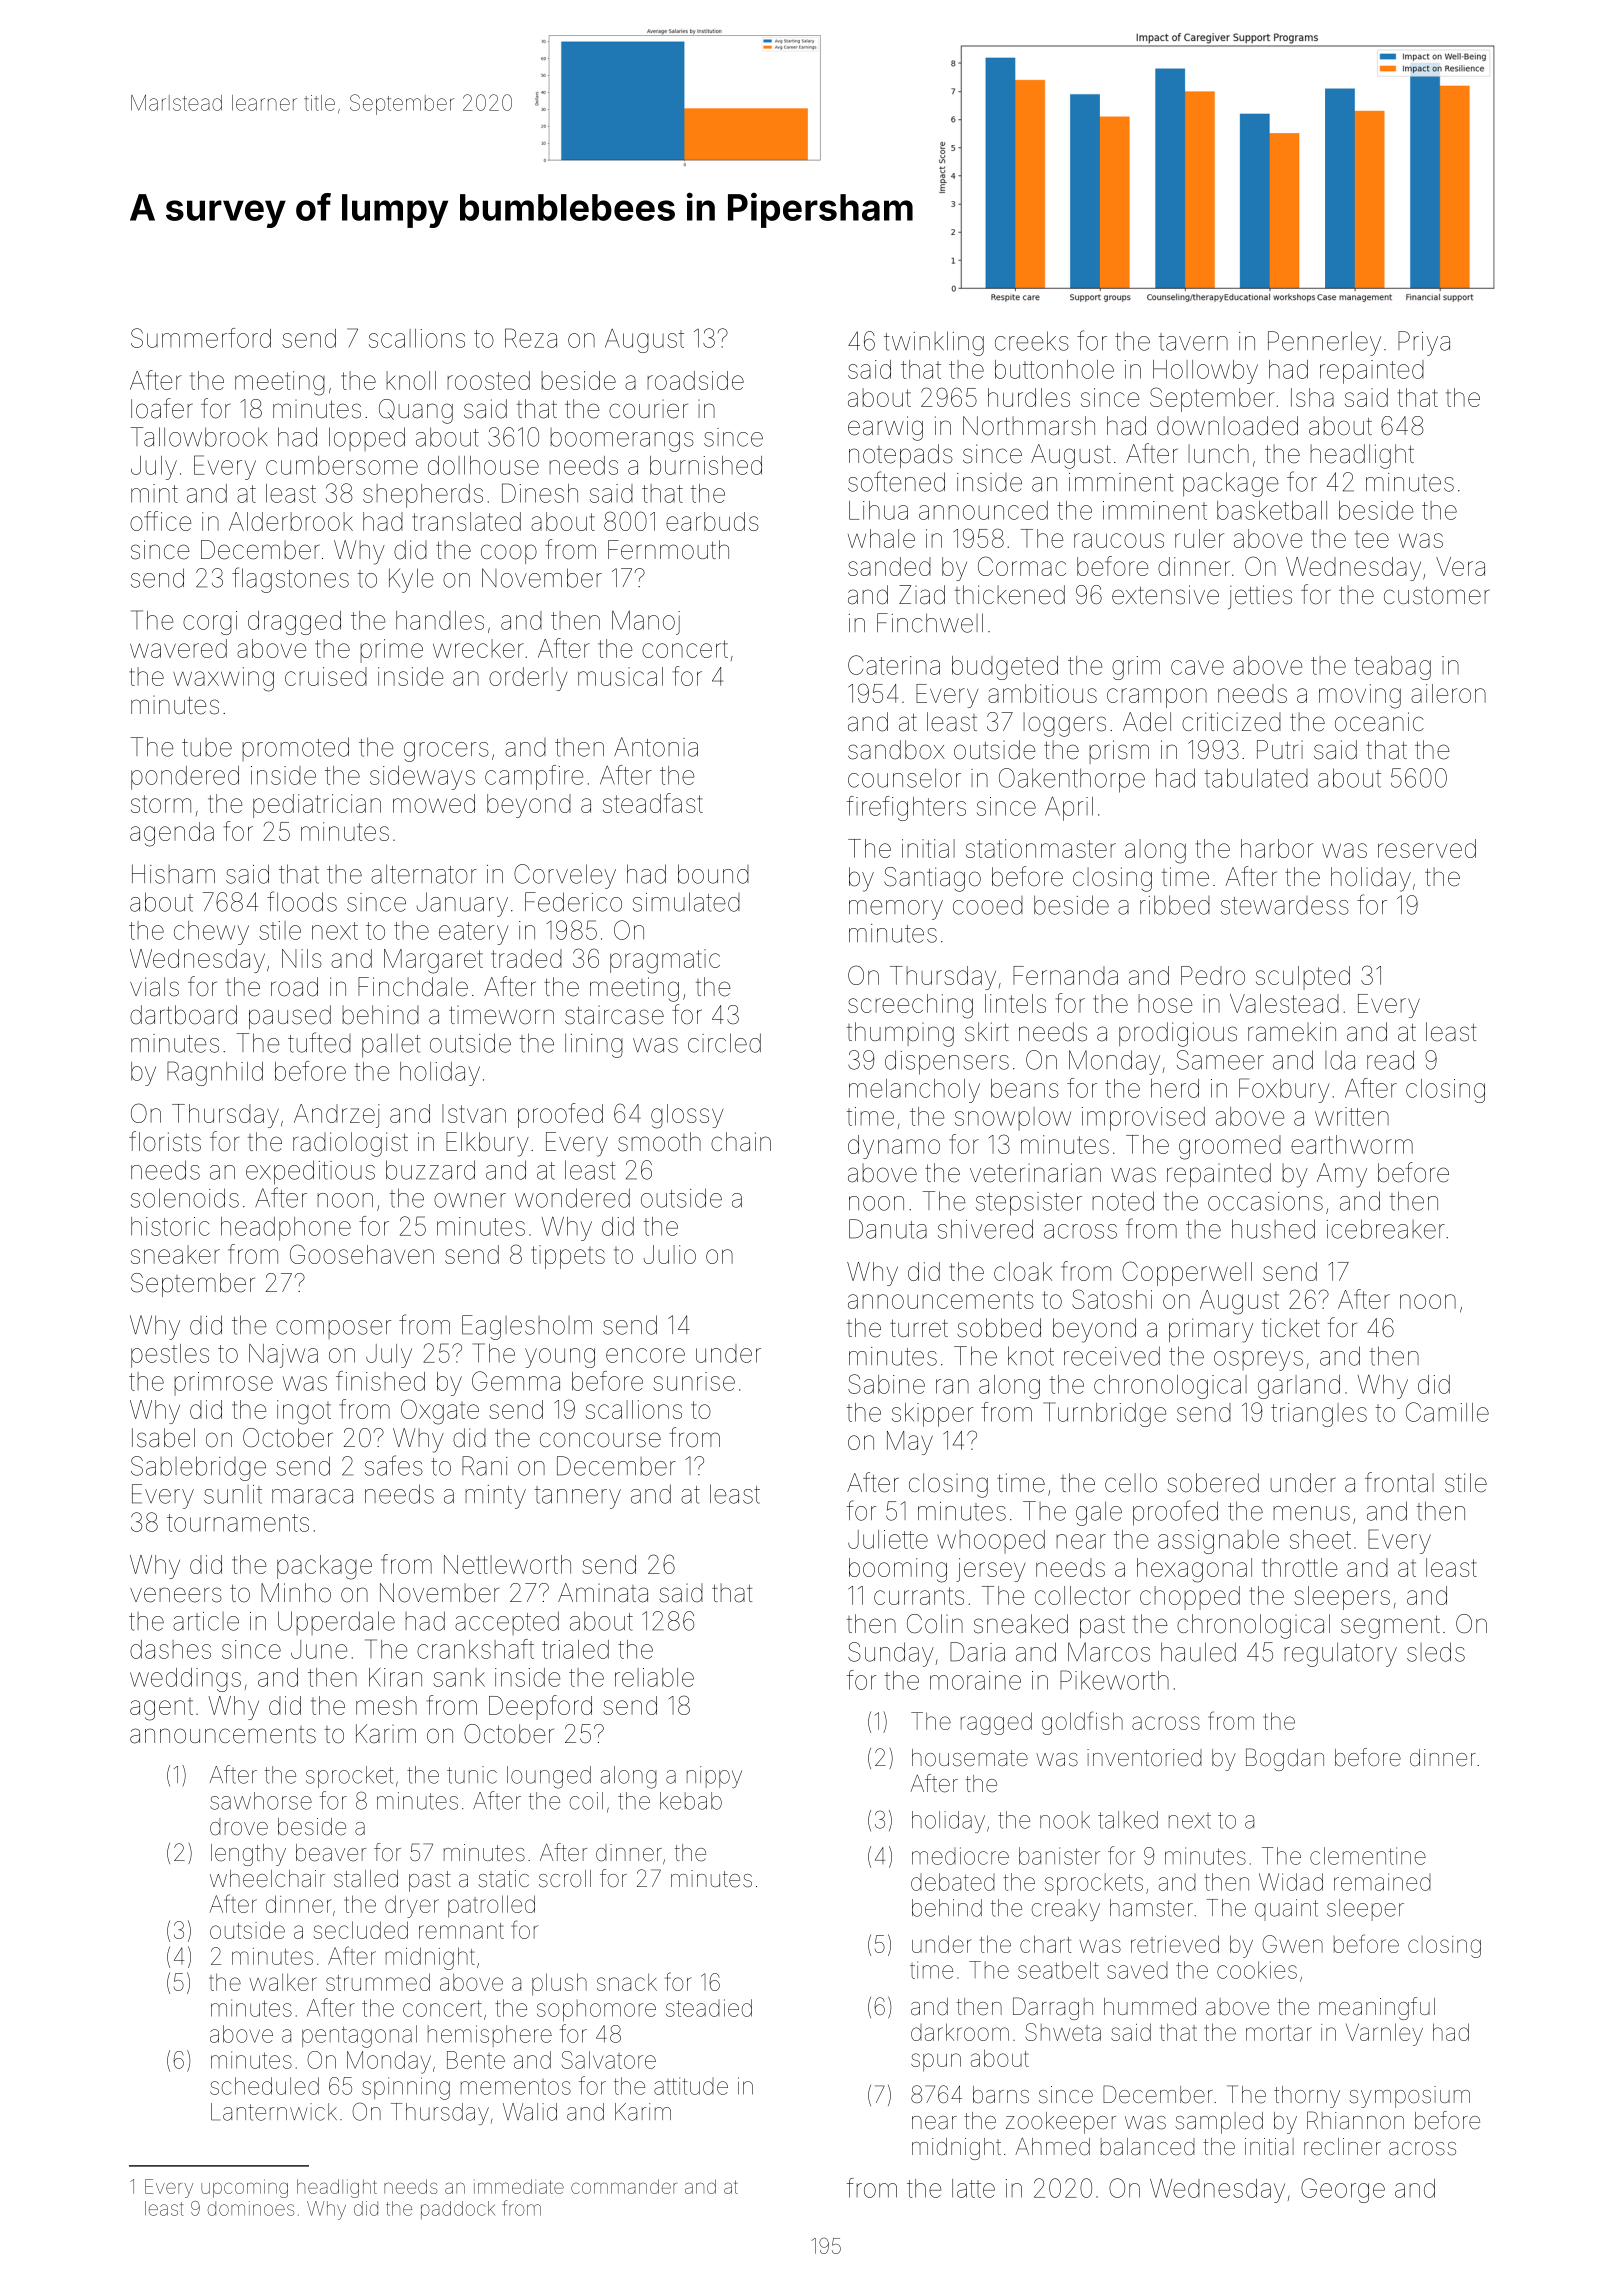 Image resolution: width=1620 pixels, height=2292 pixels. I want to click on Priya, so click(1424, 343).
